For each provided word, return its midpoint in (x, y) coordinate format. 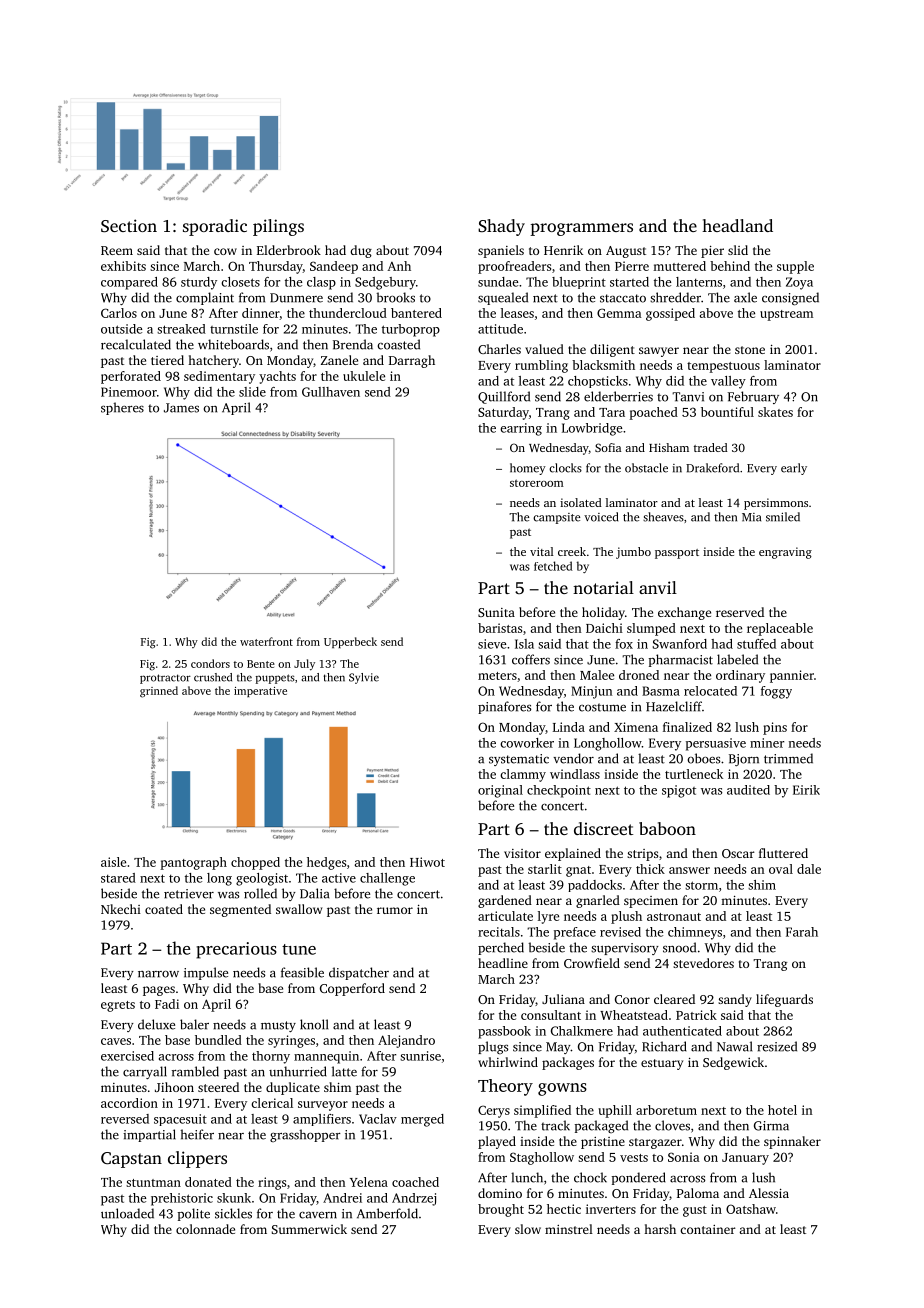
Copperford (352, 989)
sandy (735, 1000)
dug (361, 251)
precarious (236, 950)
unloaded (127, 1213)
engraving (785, 553)
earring (521, 429)
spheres (122, 408)
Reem (117, 250)
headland (737, 225)
